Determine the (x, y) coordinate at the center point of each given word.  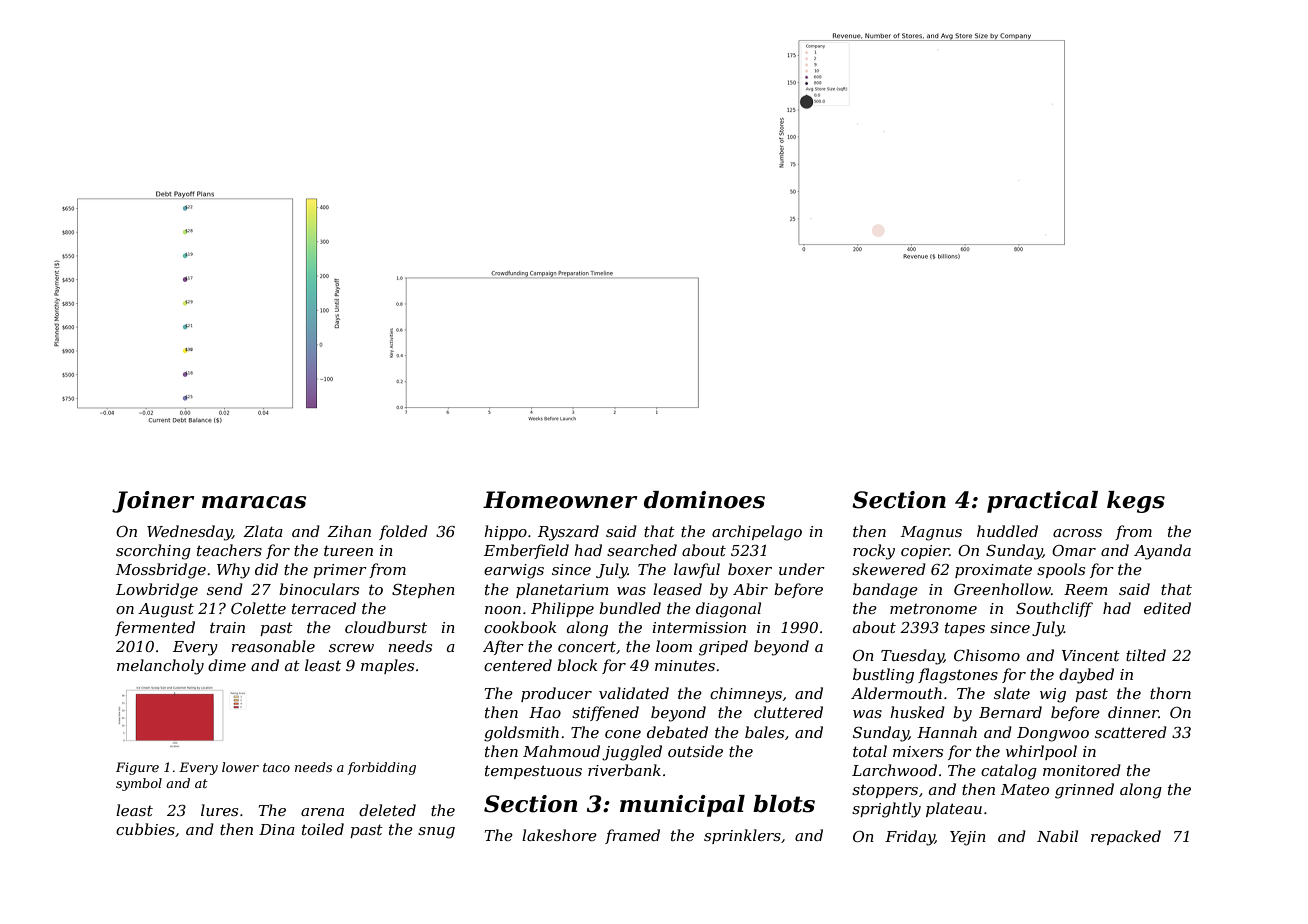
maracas (254, 502)
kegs (1136, 502)
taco (276, 767)
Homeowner (560, 500)
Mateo (1025, 789)
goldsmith (521, 734)
